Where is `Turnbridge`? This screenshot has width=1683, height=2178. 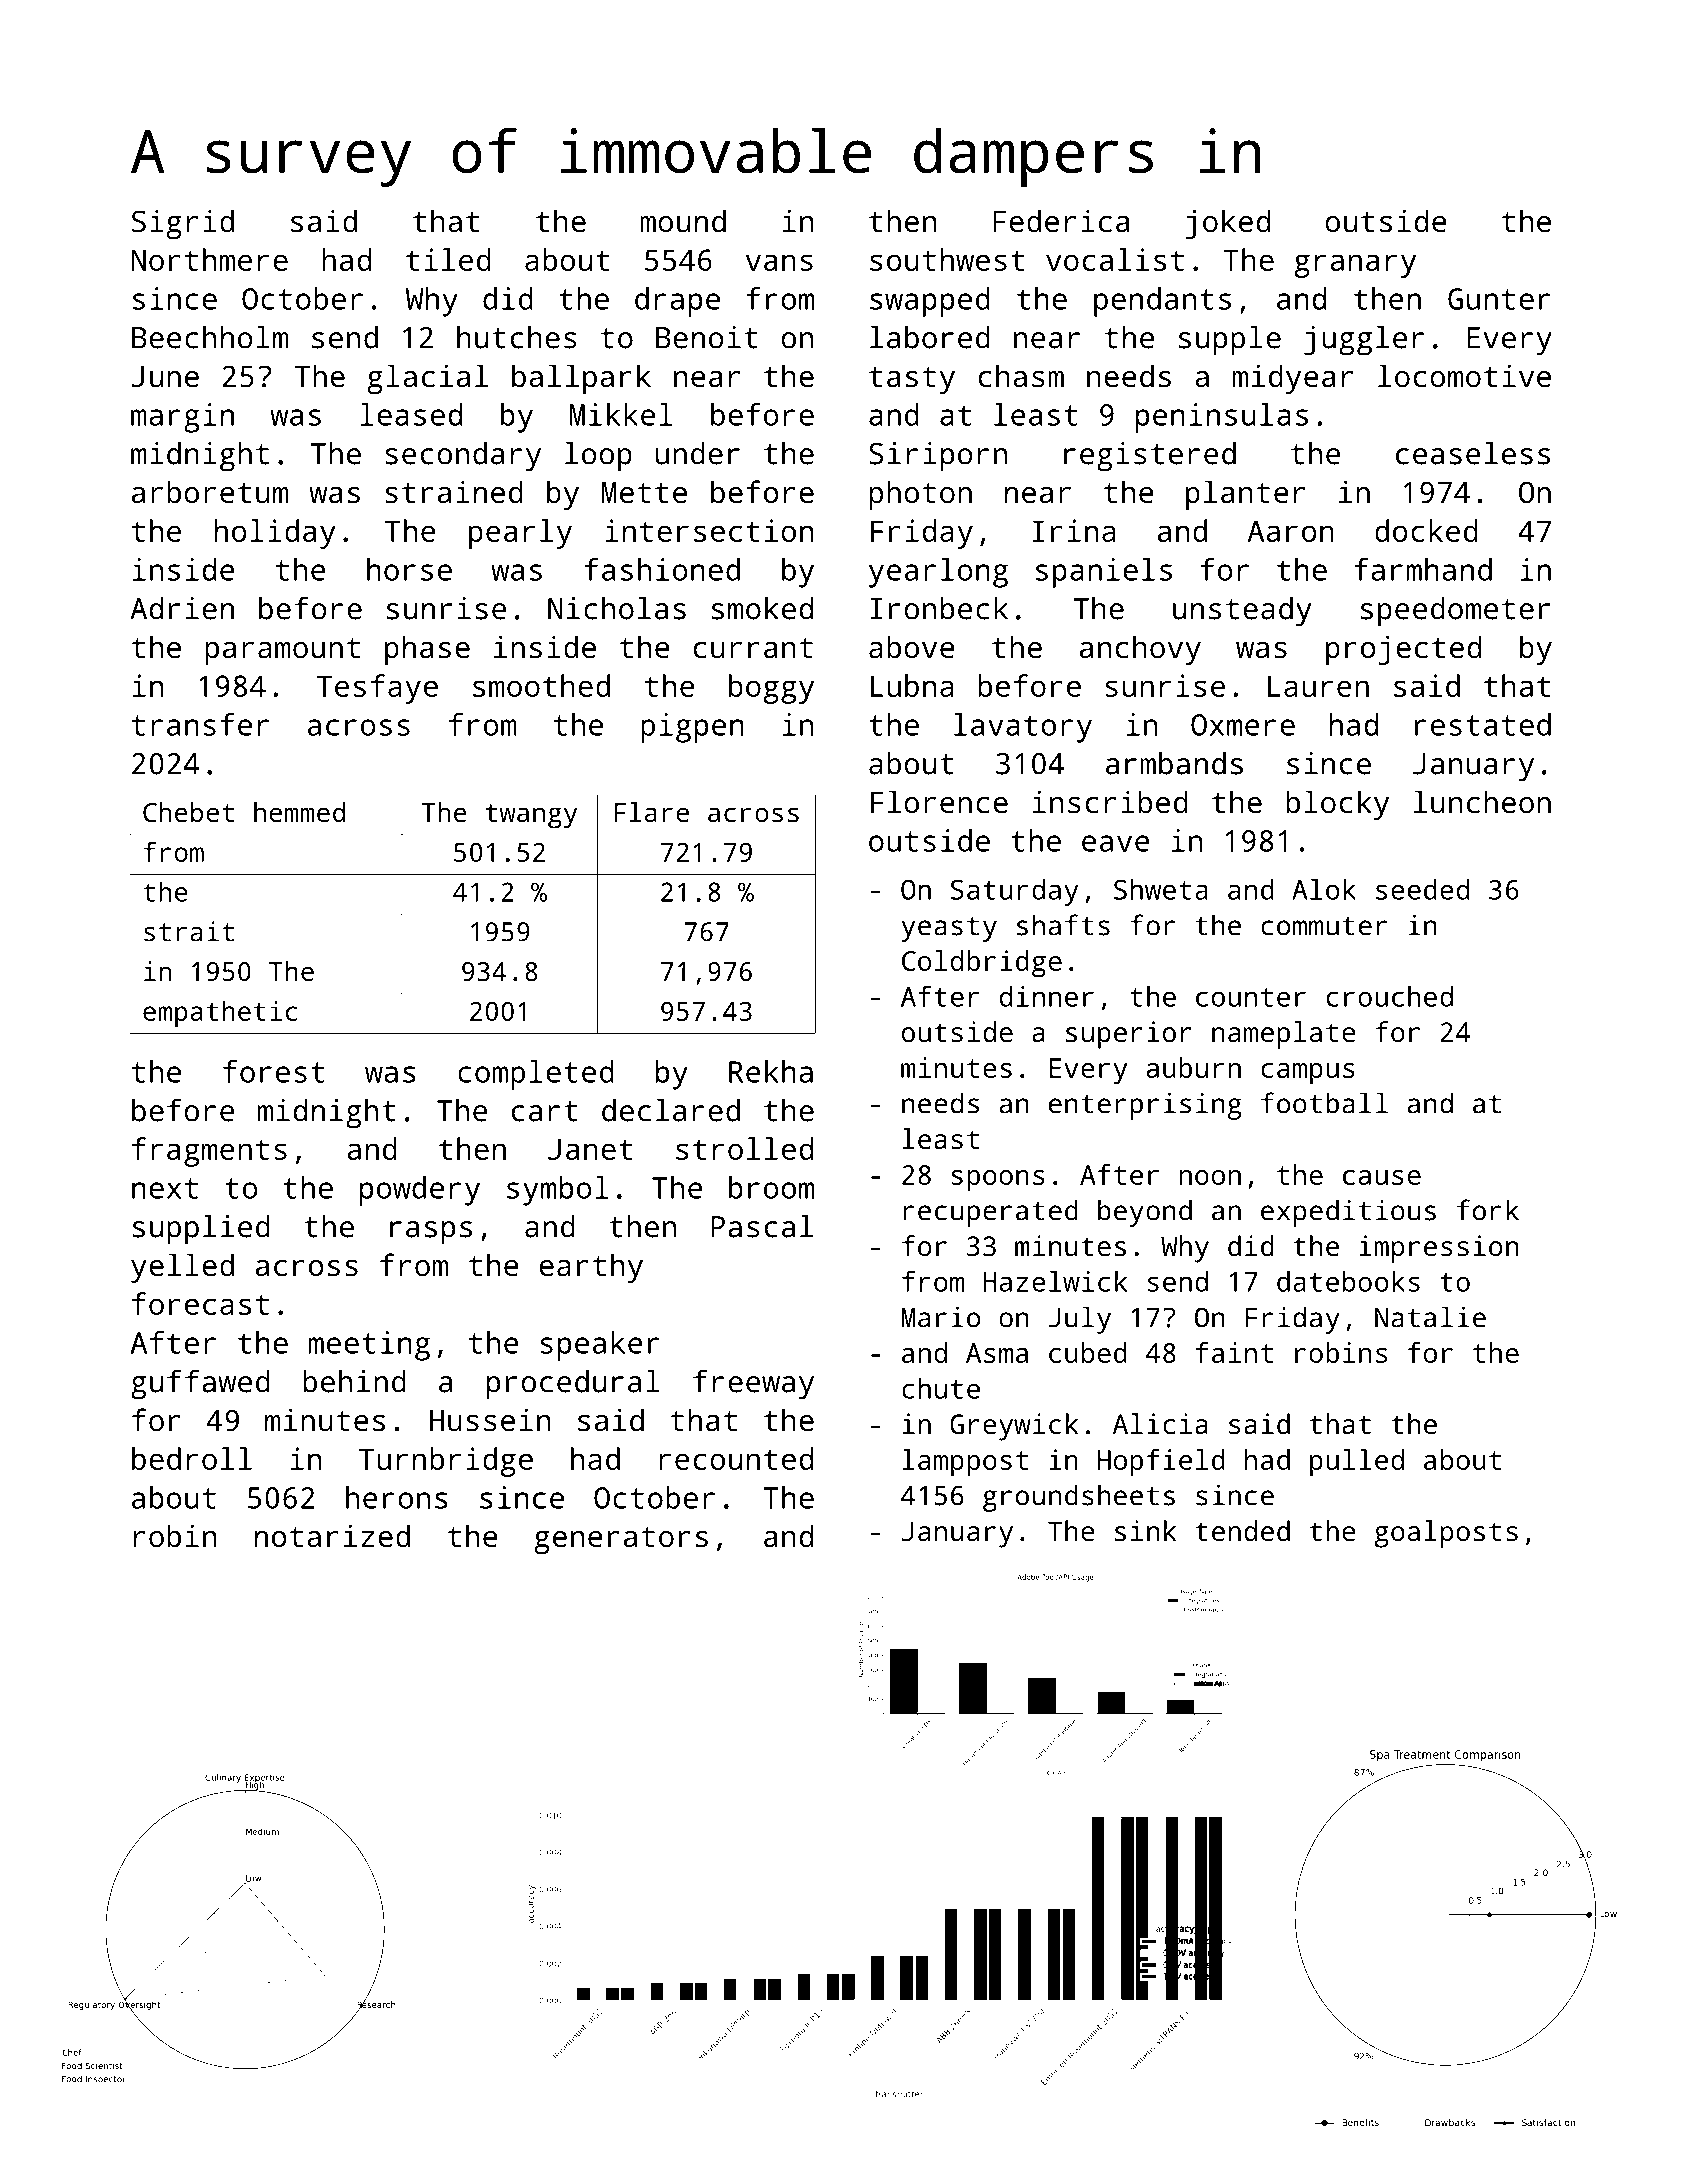
Turnbridge is located at coordinates (446, 1462).
